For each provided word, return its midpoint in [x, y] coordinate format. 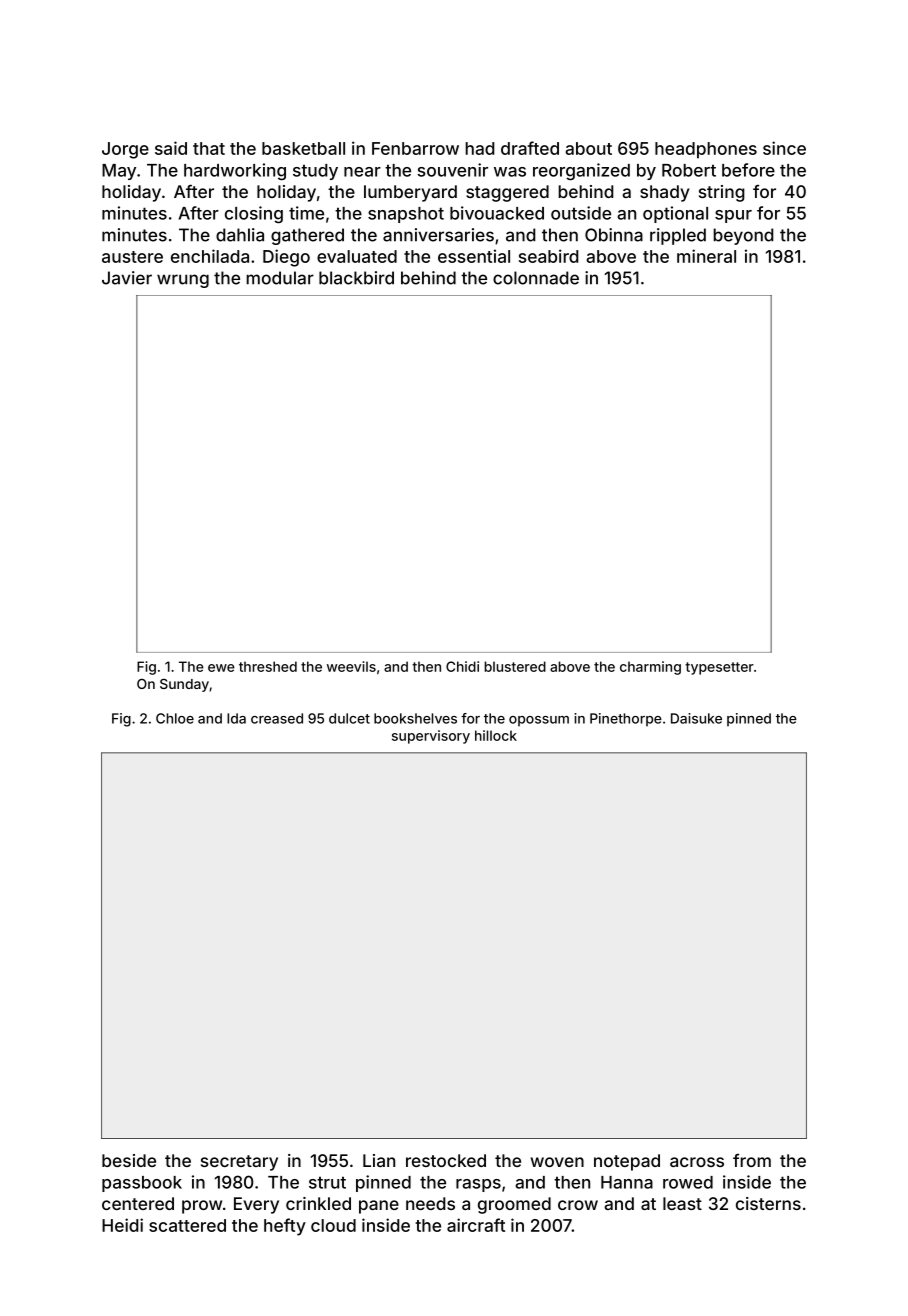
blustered [515, 666]
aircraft [476, 1225]
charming [650, 668]
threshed [268, 666]
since [784, 148]
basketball [303, 148]
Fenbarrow [415, 148]
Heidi [122, 1225]
